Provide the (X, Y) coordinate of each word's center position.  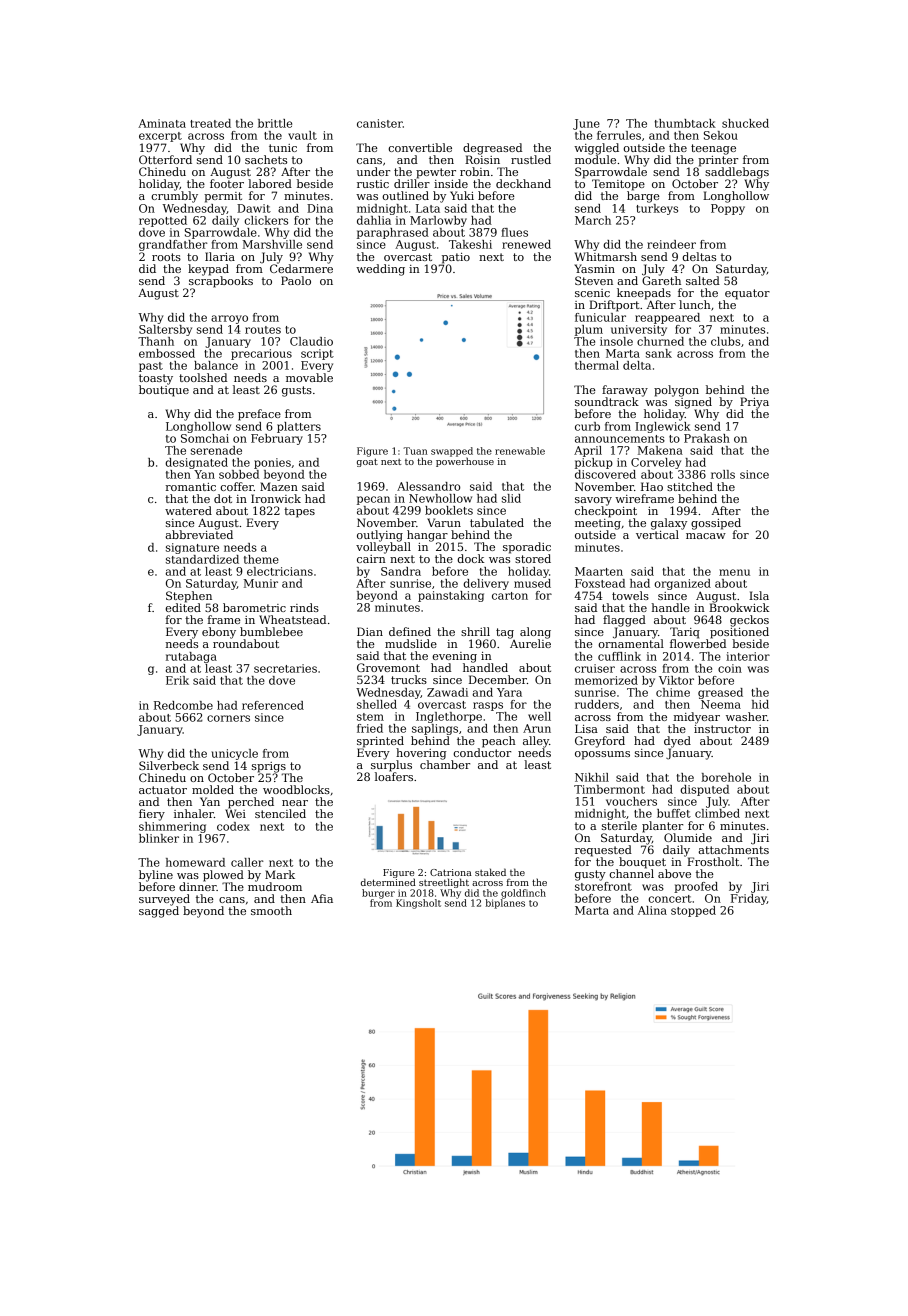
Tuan (415, 451)
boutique (164, 391)
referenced (273, 705)
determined (388, 882)
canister (380, 123)
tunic (283, 148)
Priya (754, 403)
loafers (394, 776)
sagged (159, 912)
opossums (602, 755)
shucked (745, 123)
